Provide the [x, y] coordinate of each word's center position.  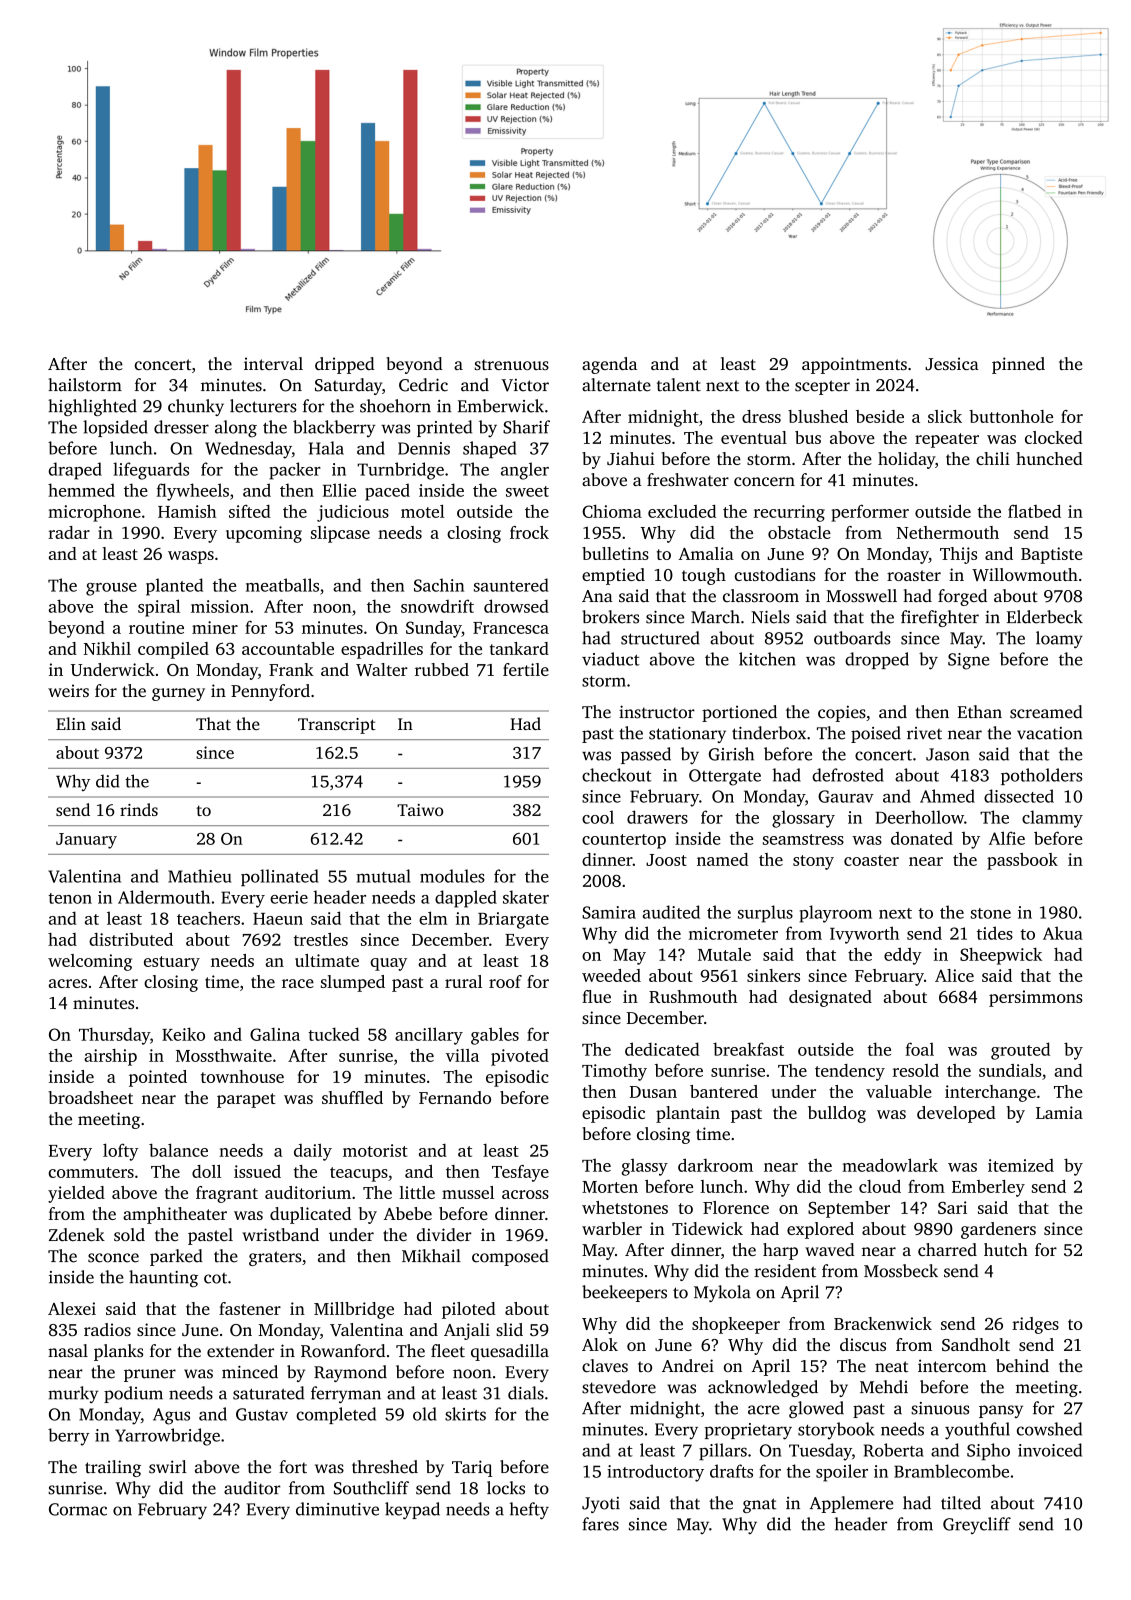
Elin [71, 723]
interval [273, 363]
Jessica [952, 364]
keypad [412, 1511]
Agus [171, 1416]
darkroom [715, 1165]
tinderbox [769, 733]
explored [820, 1230]
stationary [687, 735]
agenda [609, 365]
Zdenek [77, 1234]
